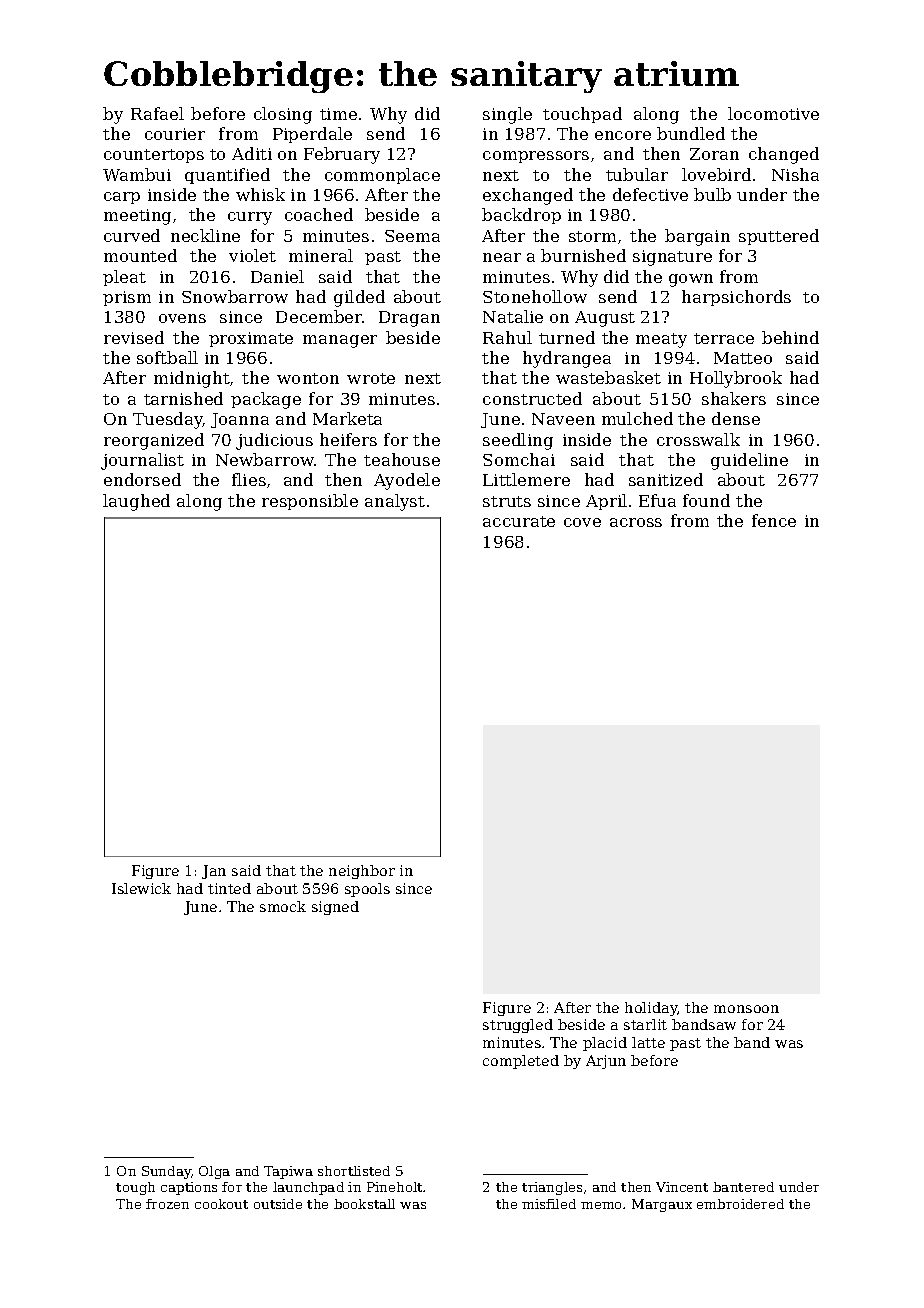 This screenshot has width=924, height=1308. What do you see at coordinates (288, 1172) in the screenshot?
I see `Tapiwa` at bounding box center [288, 1172].
